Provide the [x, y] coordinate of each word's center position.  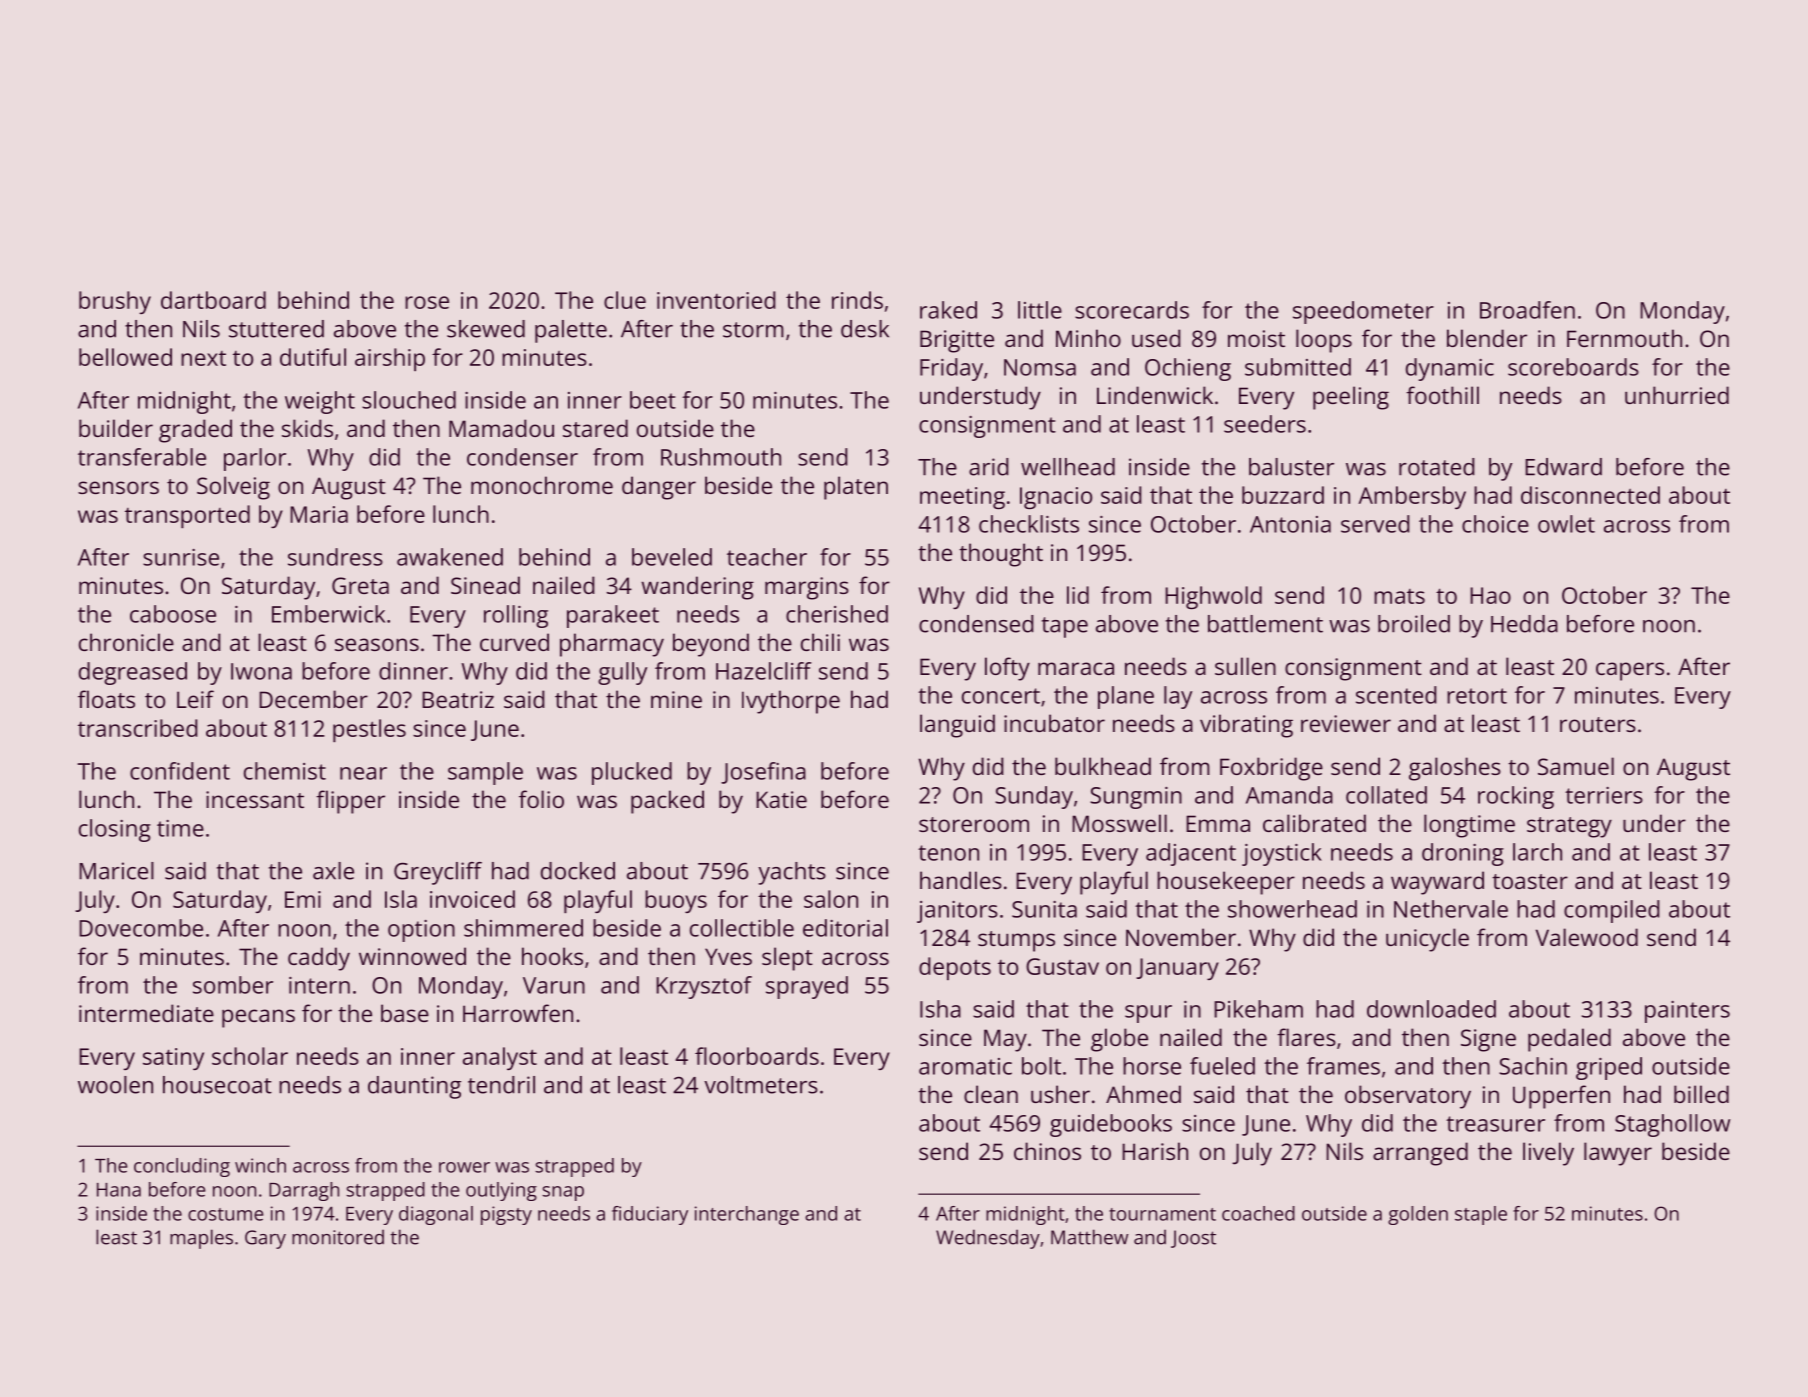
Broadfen [1527, 310]
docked [578, 871]
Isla [401, 899]
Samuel [1576, 766]
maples [201, 1239]
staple [1481, 1215]
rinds [857, 300]
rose [427, 302]
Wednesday [988, 1239]
